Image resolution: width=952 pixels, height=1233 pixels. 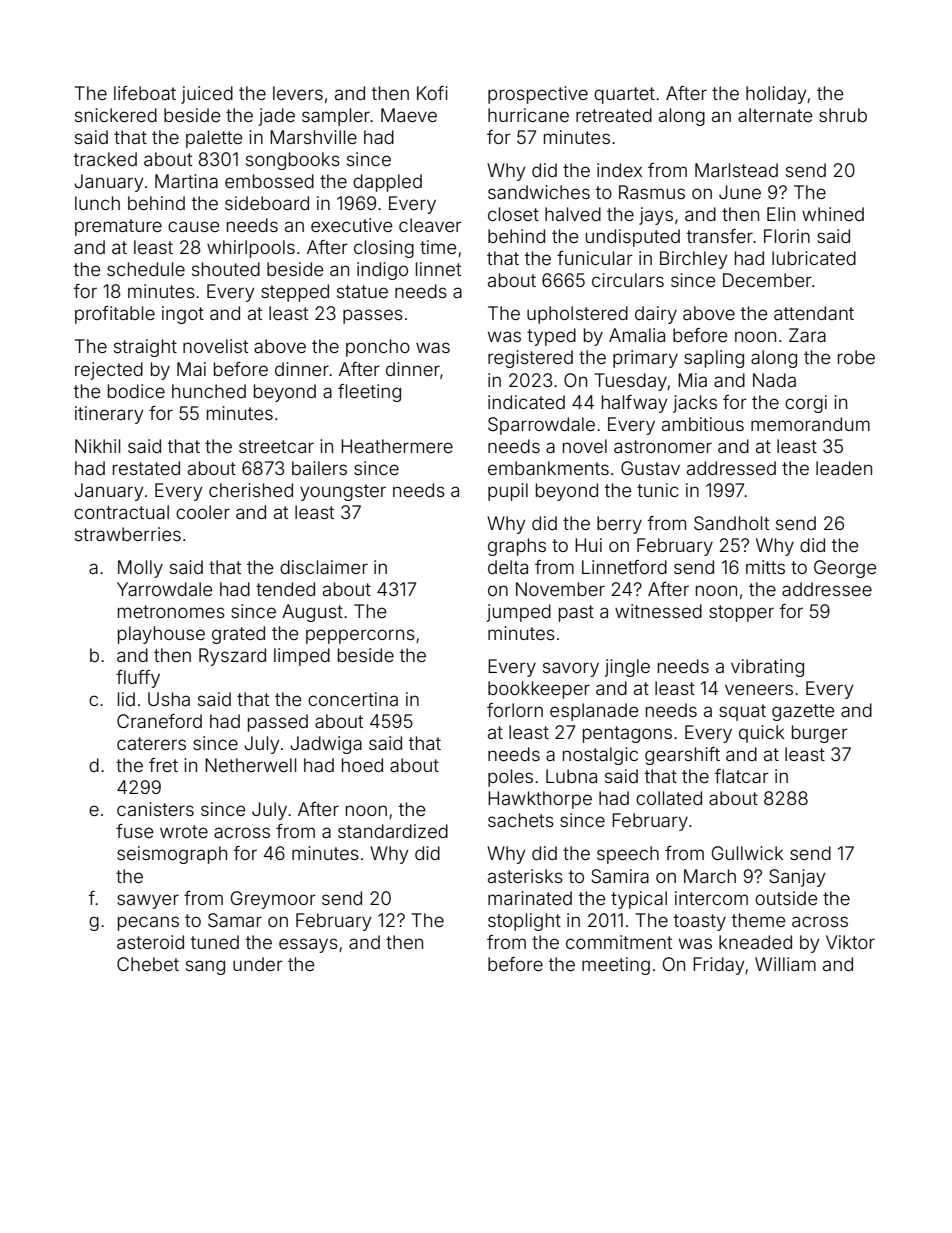 I want to click on meeting, so click(x=616, y=966).
